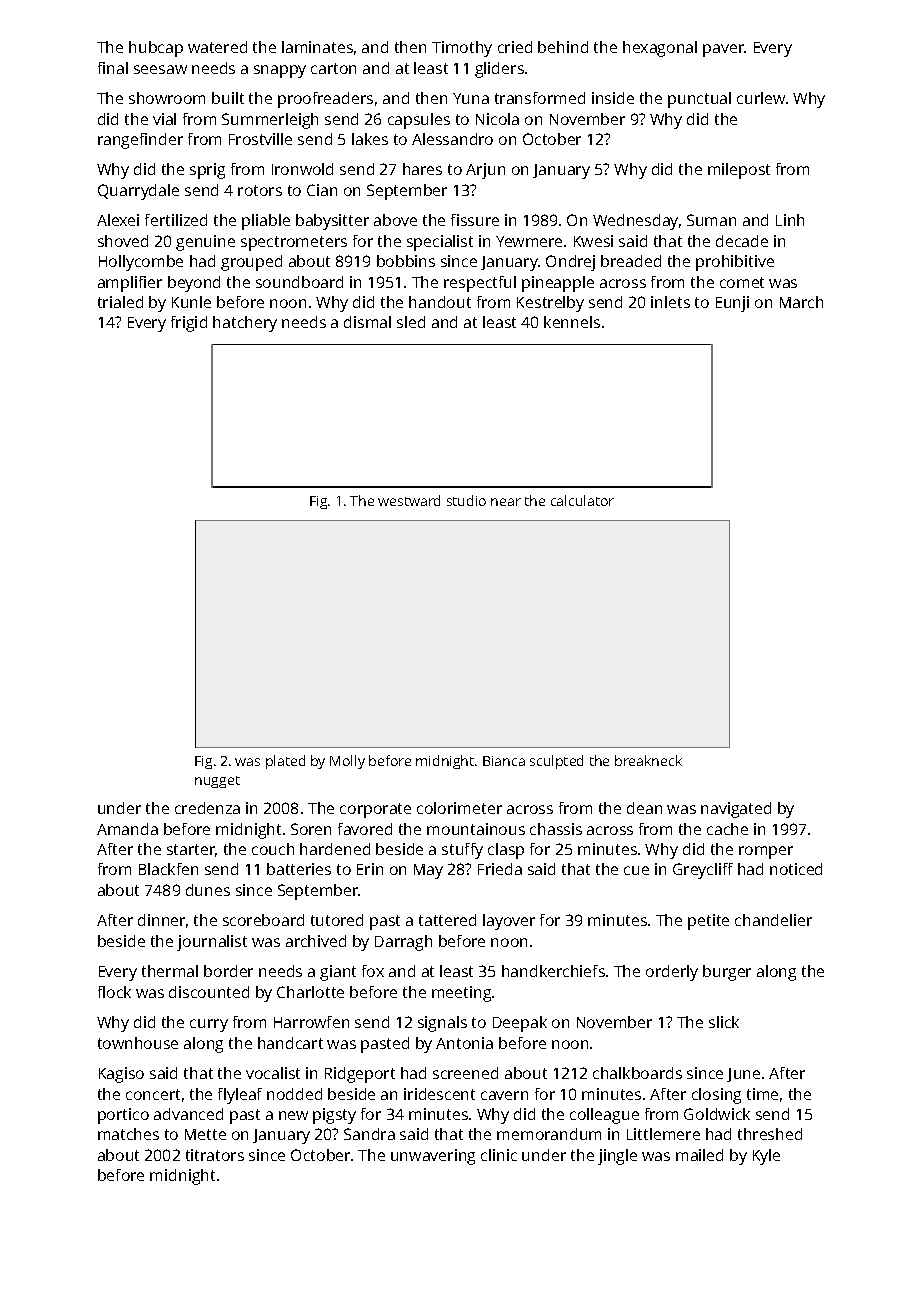 The image size is (924, 1308). I want to click on jingle, so click(617, 1157).
